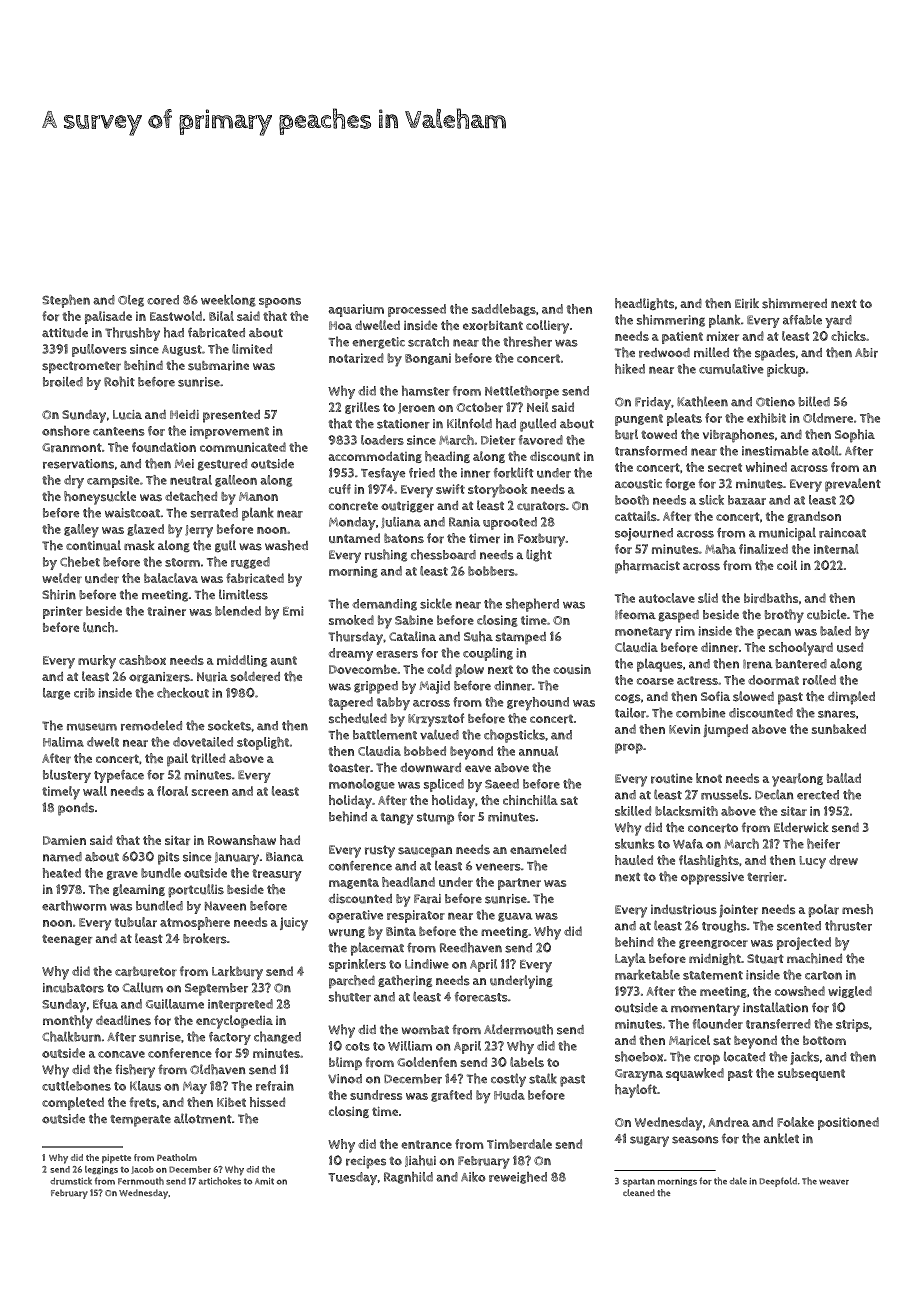 The image size is (924, 1308). I want to click on smoked, so click(351, 620).
